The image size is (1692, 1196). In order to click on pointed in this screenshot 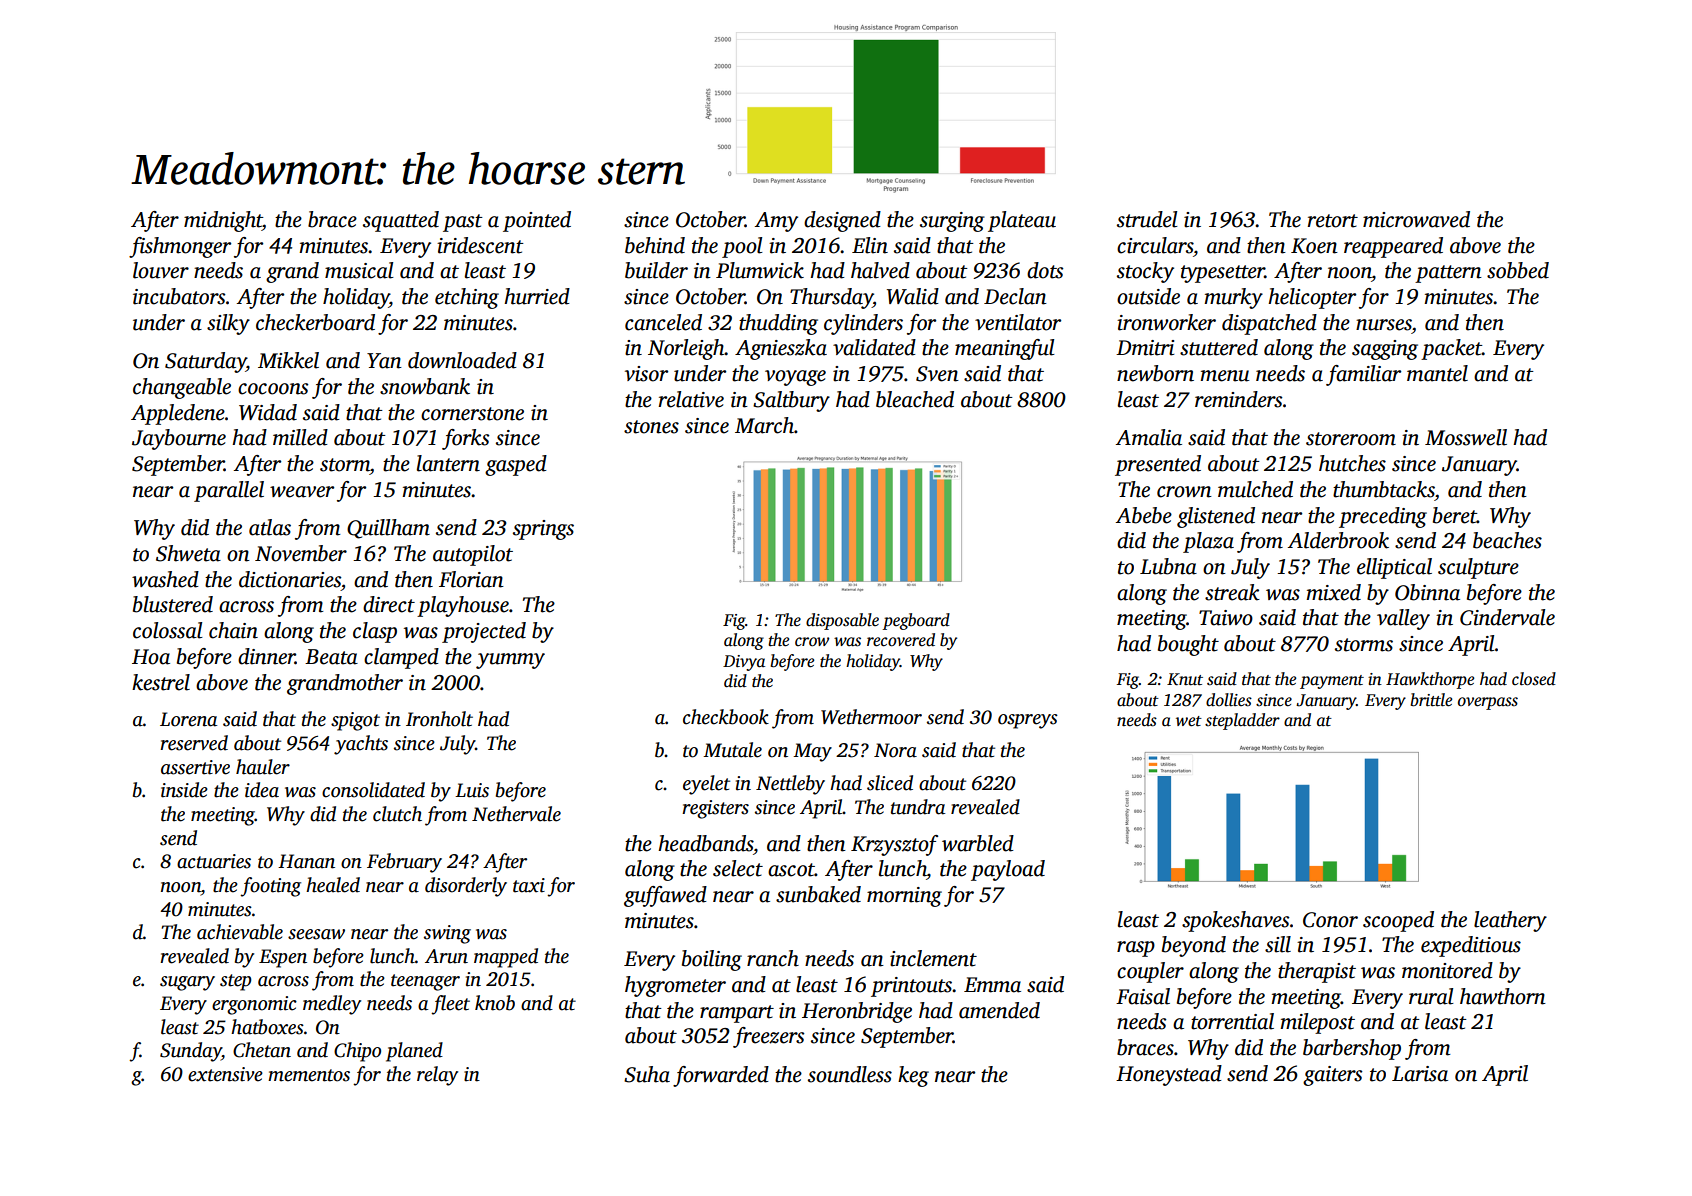, I will do `click(537, 221)`.
